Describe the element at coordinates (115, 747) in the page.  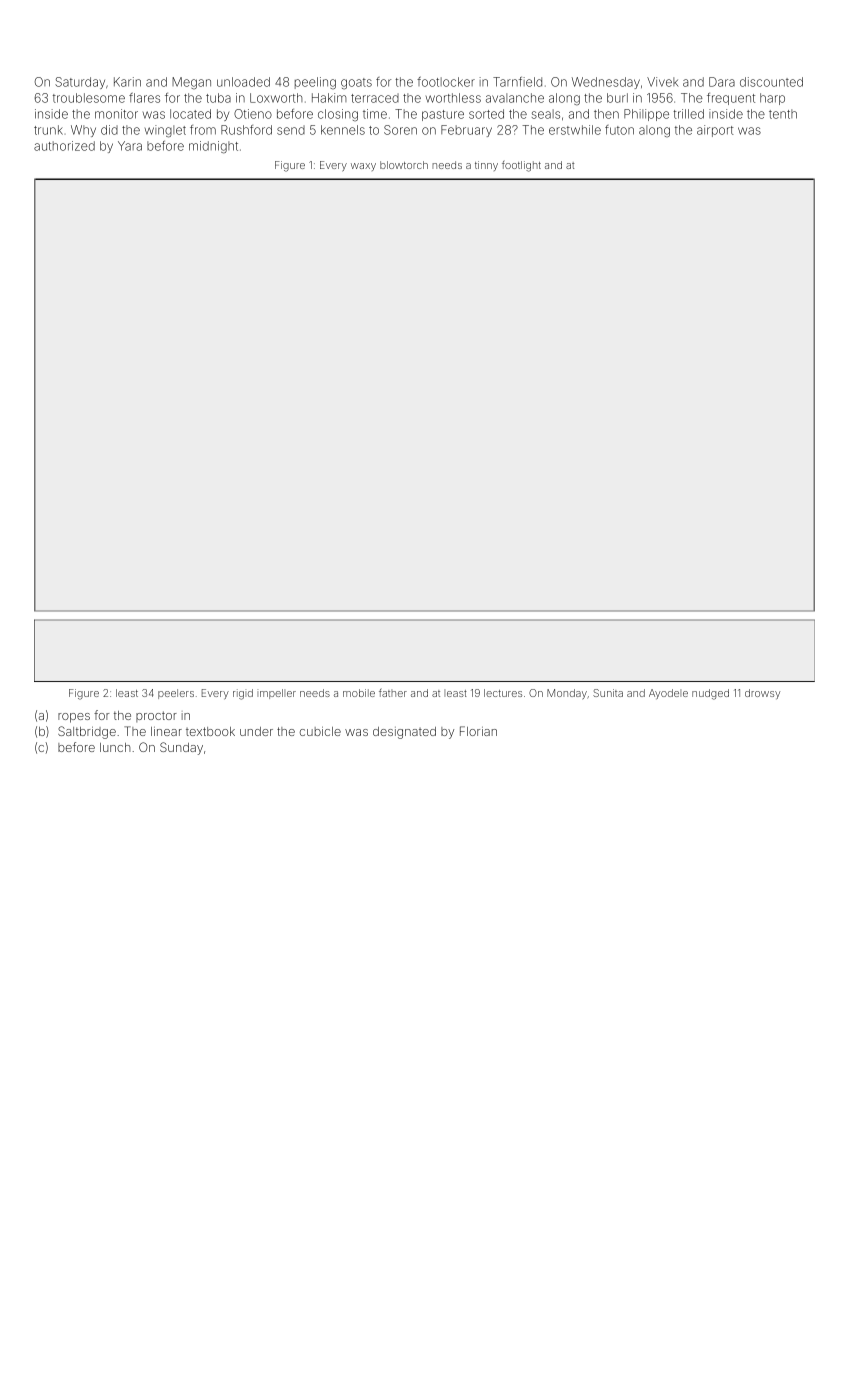
I see `lunch` at that location.
